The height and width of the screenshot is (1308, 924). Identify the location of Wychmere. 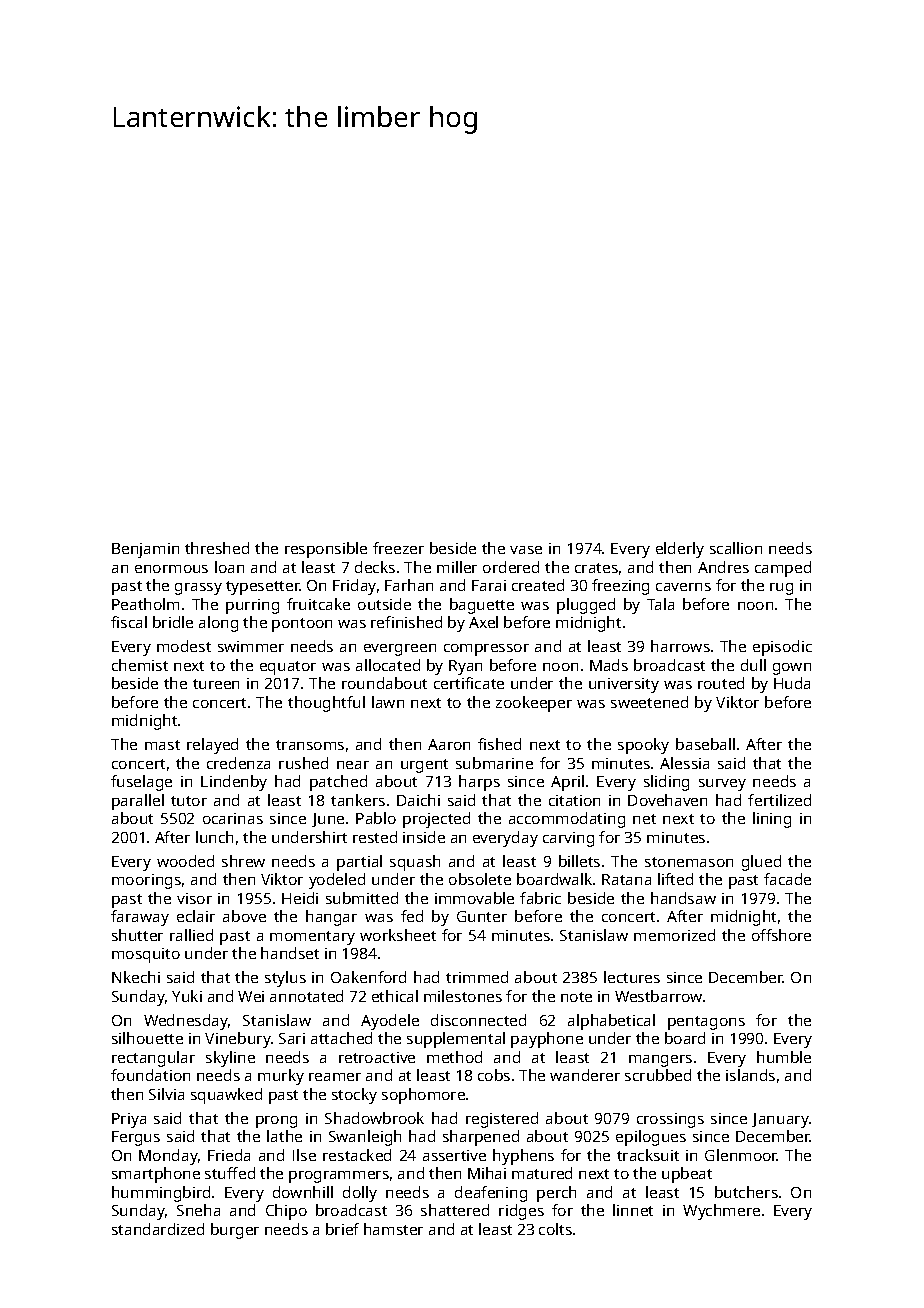
(721, 1212).
